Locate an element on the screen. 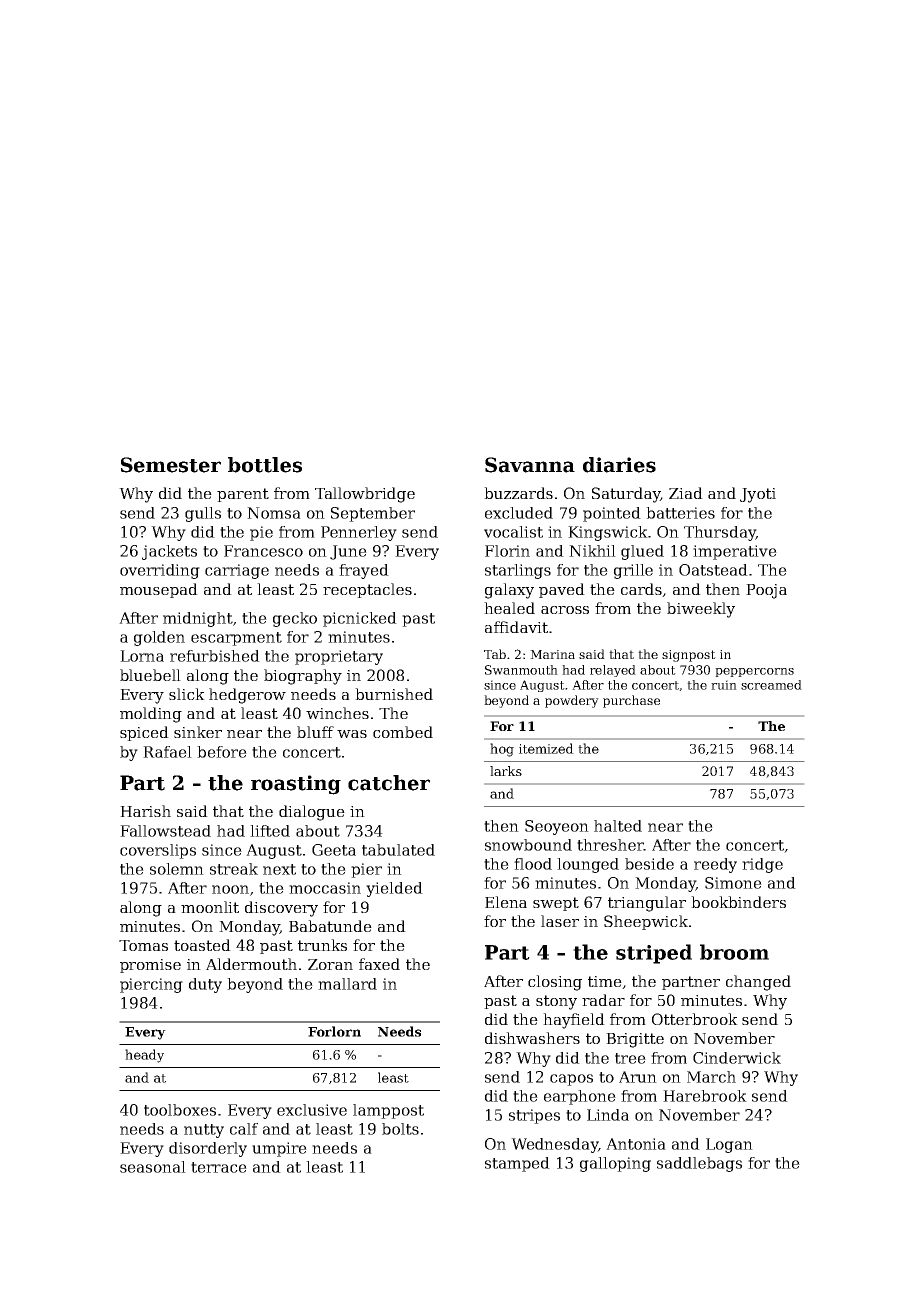 Image resolution: width=924 pixels, height=1314 pixels. Semester is located at coordinates (171, 465).
